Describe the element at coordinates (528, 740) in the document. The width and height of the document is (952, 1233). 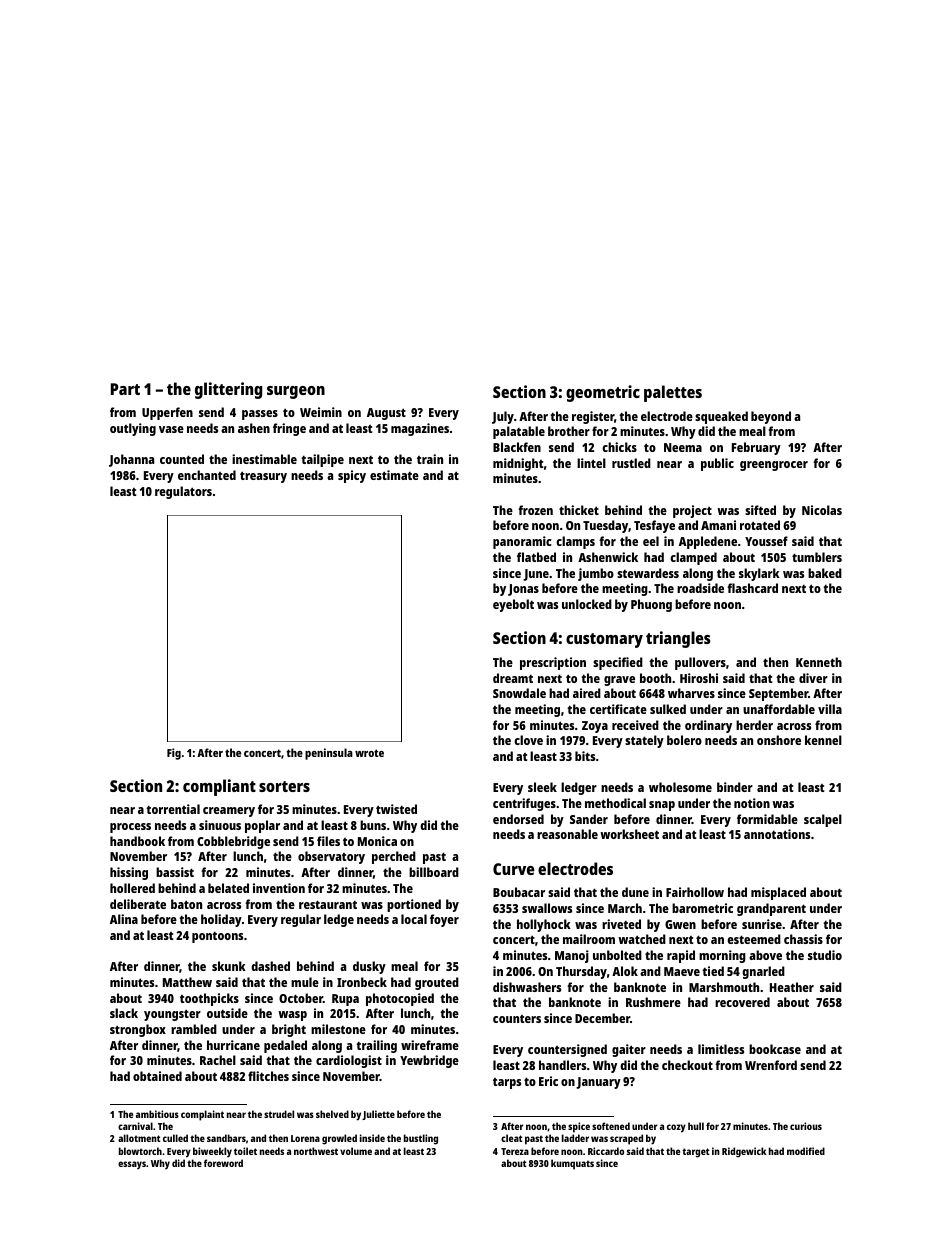
I see `clove` at that location.
